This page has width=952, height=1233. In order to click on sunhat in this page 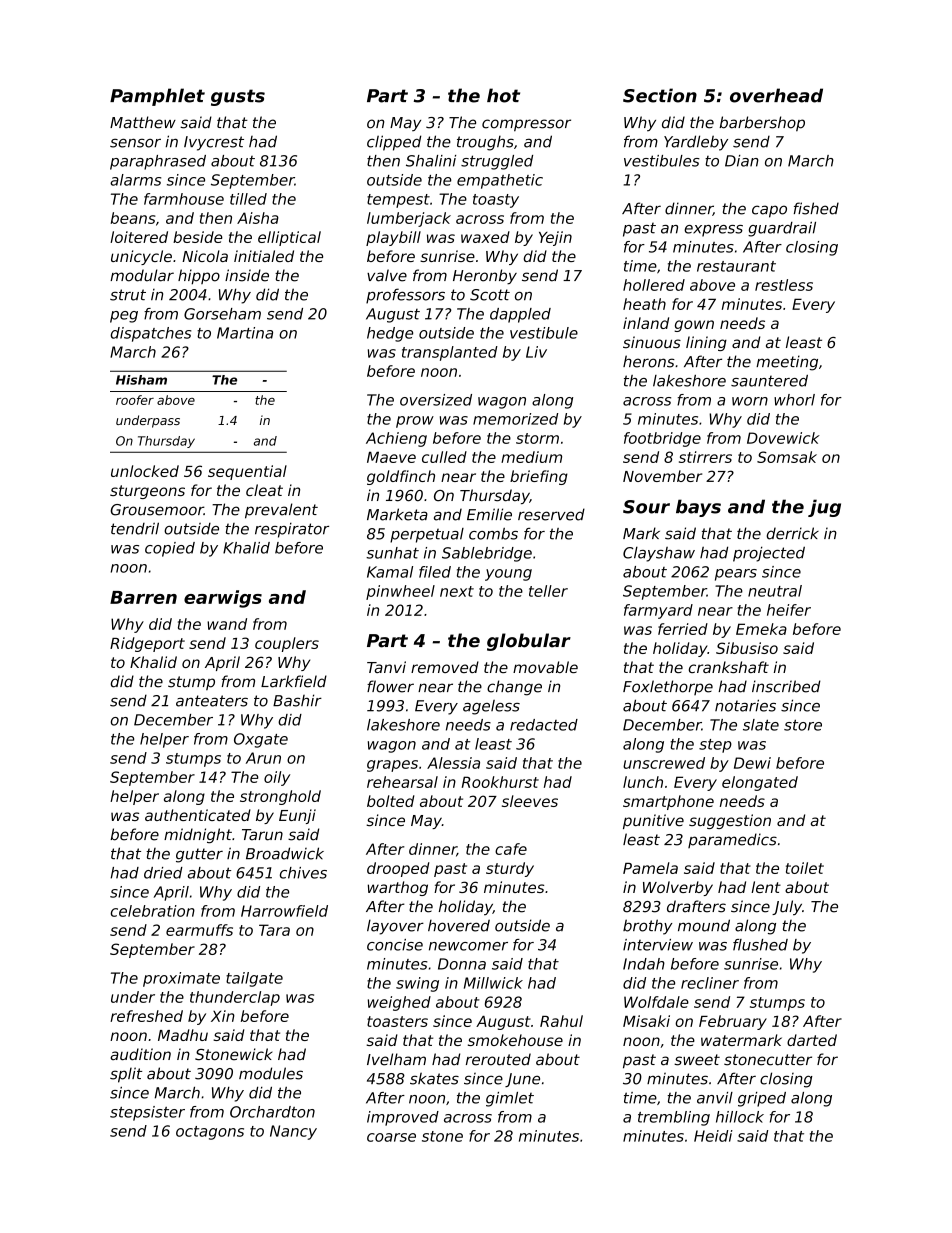, I will do `click(392, 553)`.
